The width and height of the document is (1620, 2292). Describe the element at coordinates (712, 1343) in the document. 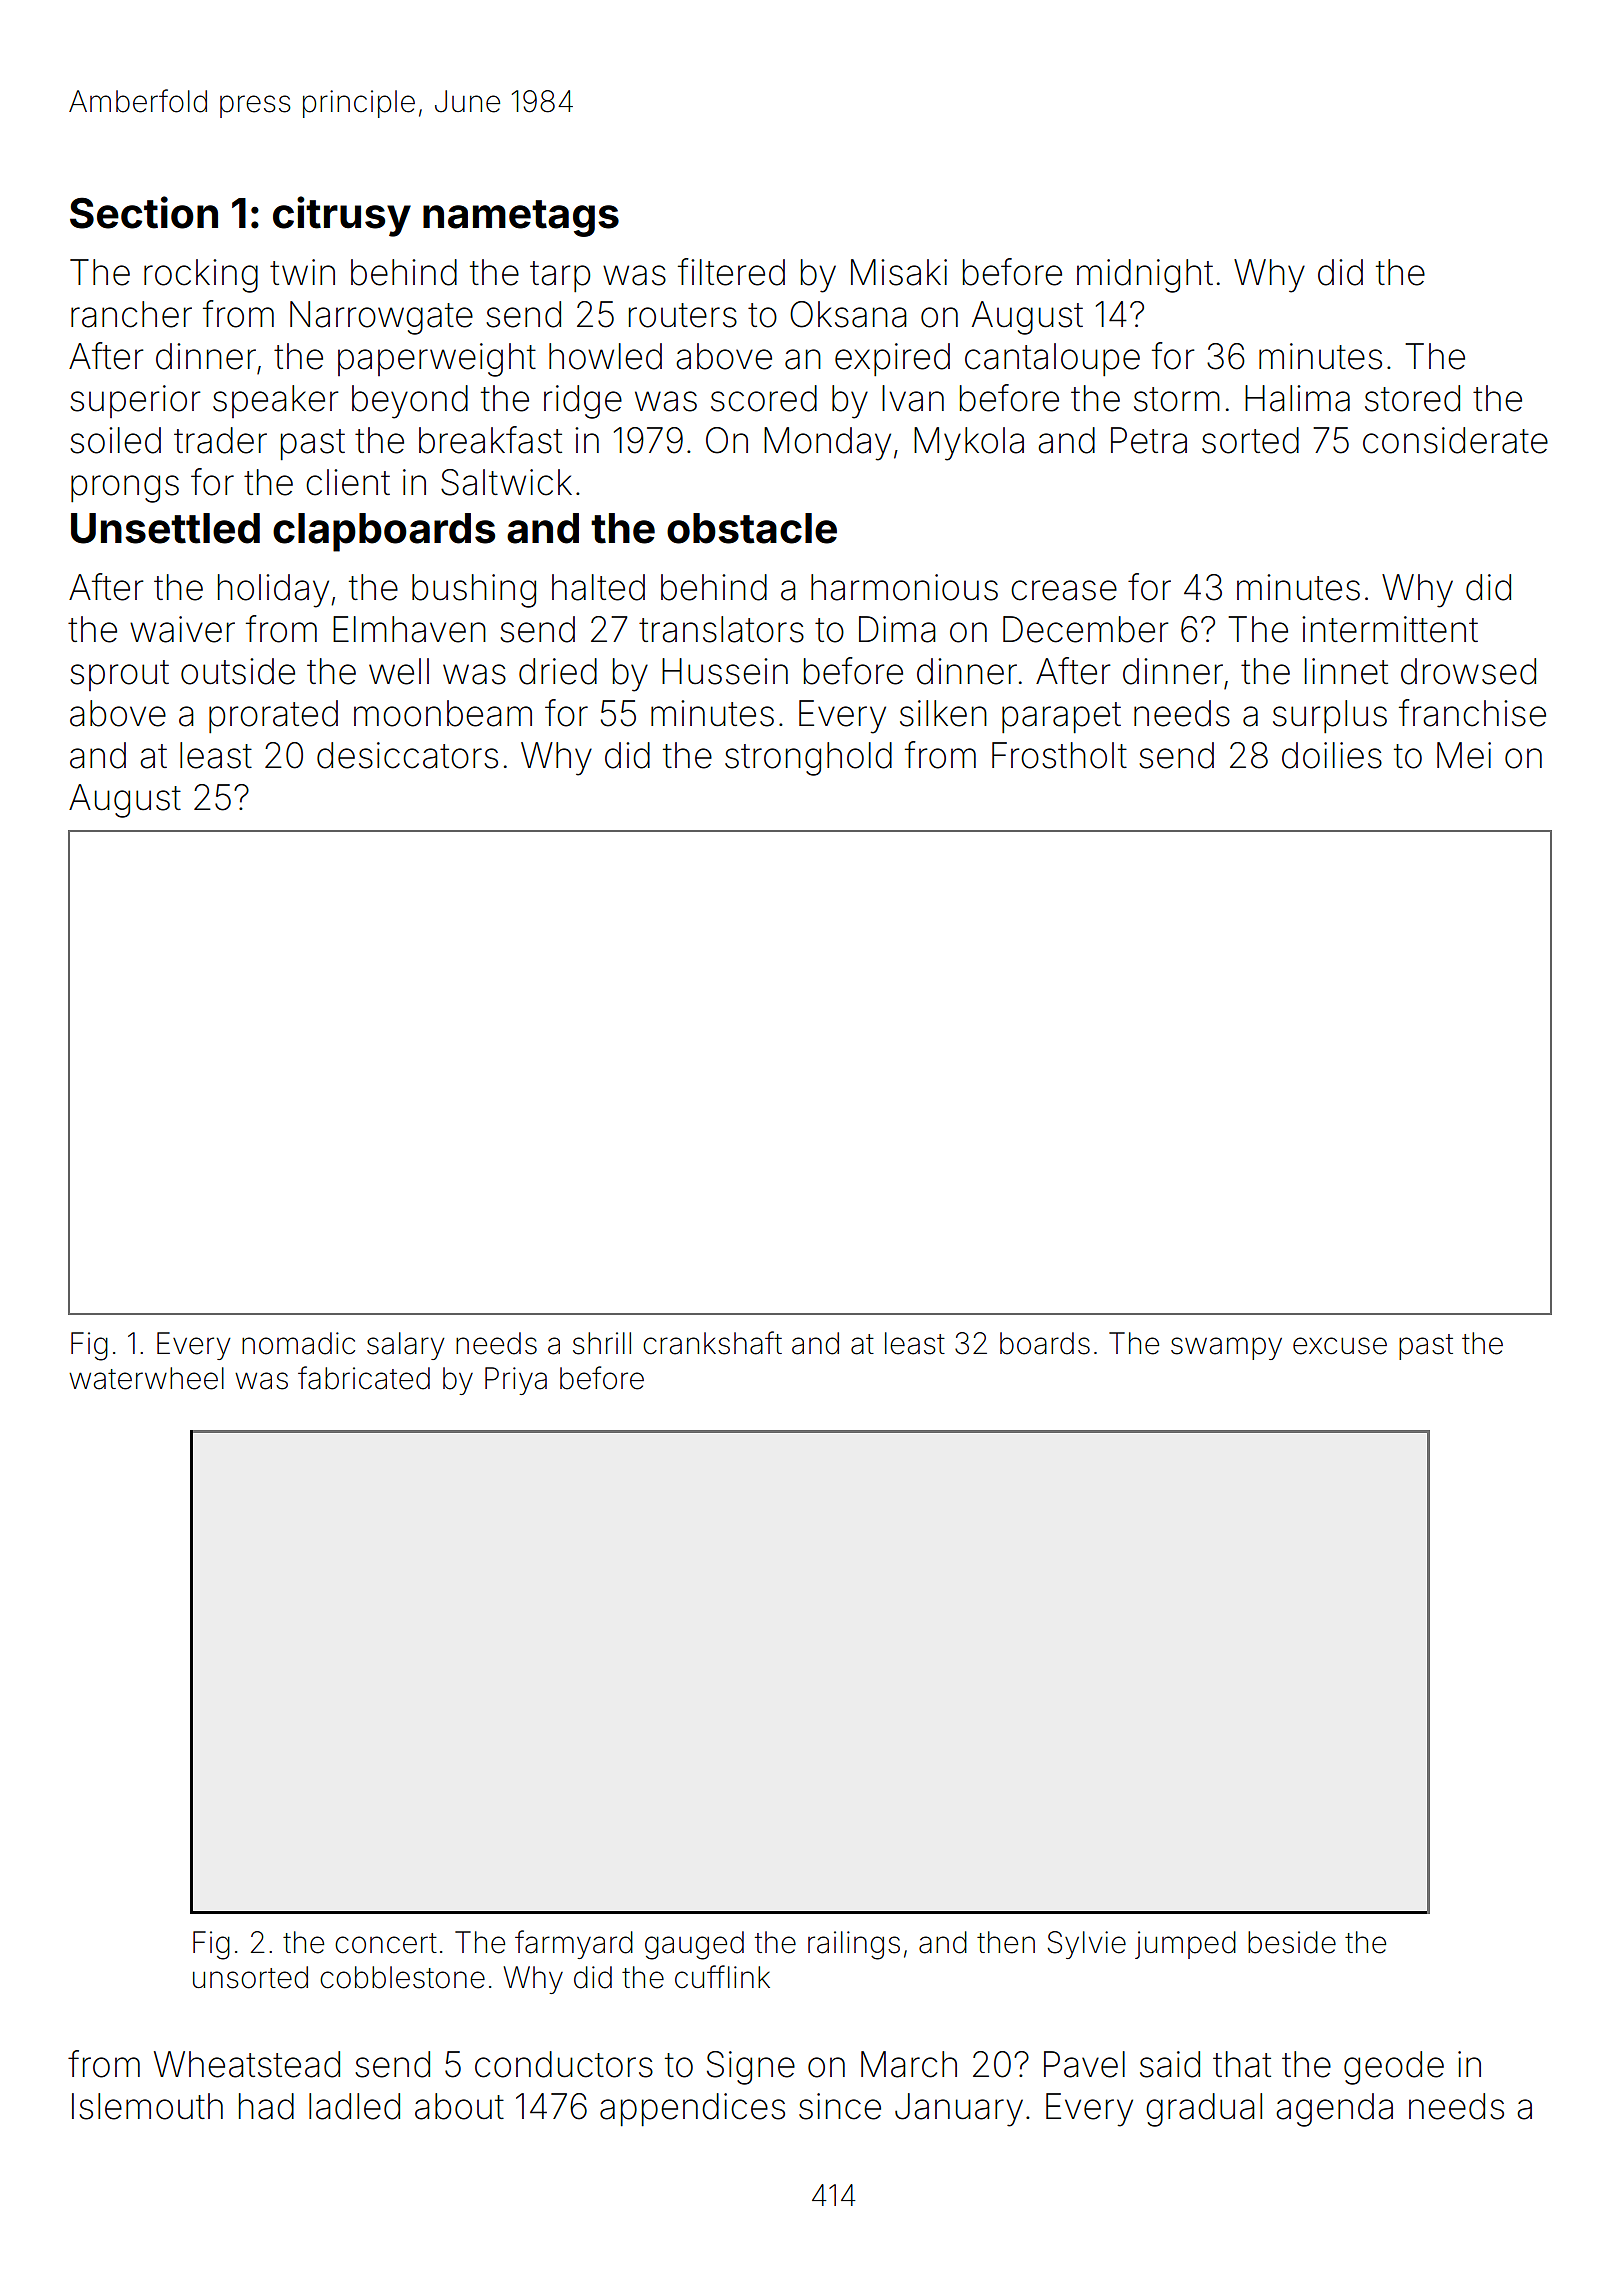

I see `crankshaft` at that location.
